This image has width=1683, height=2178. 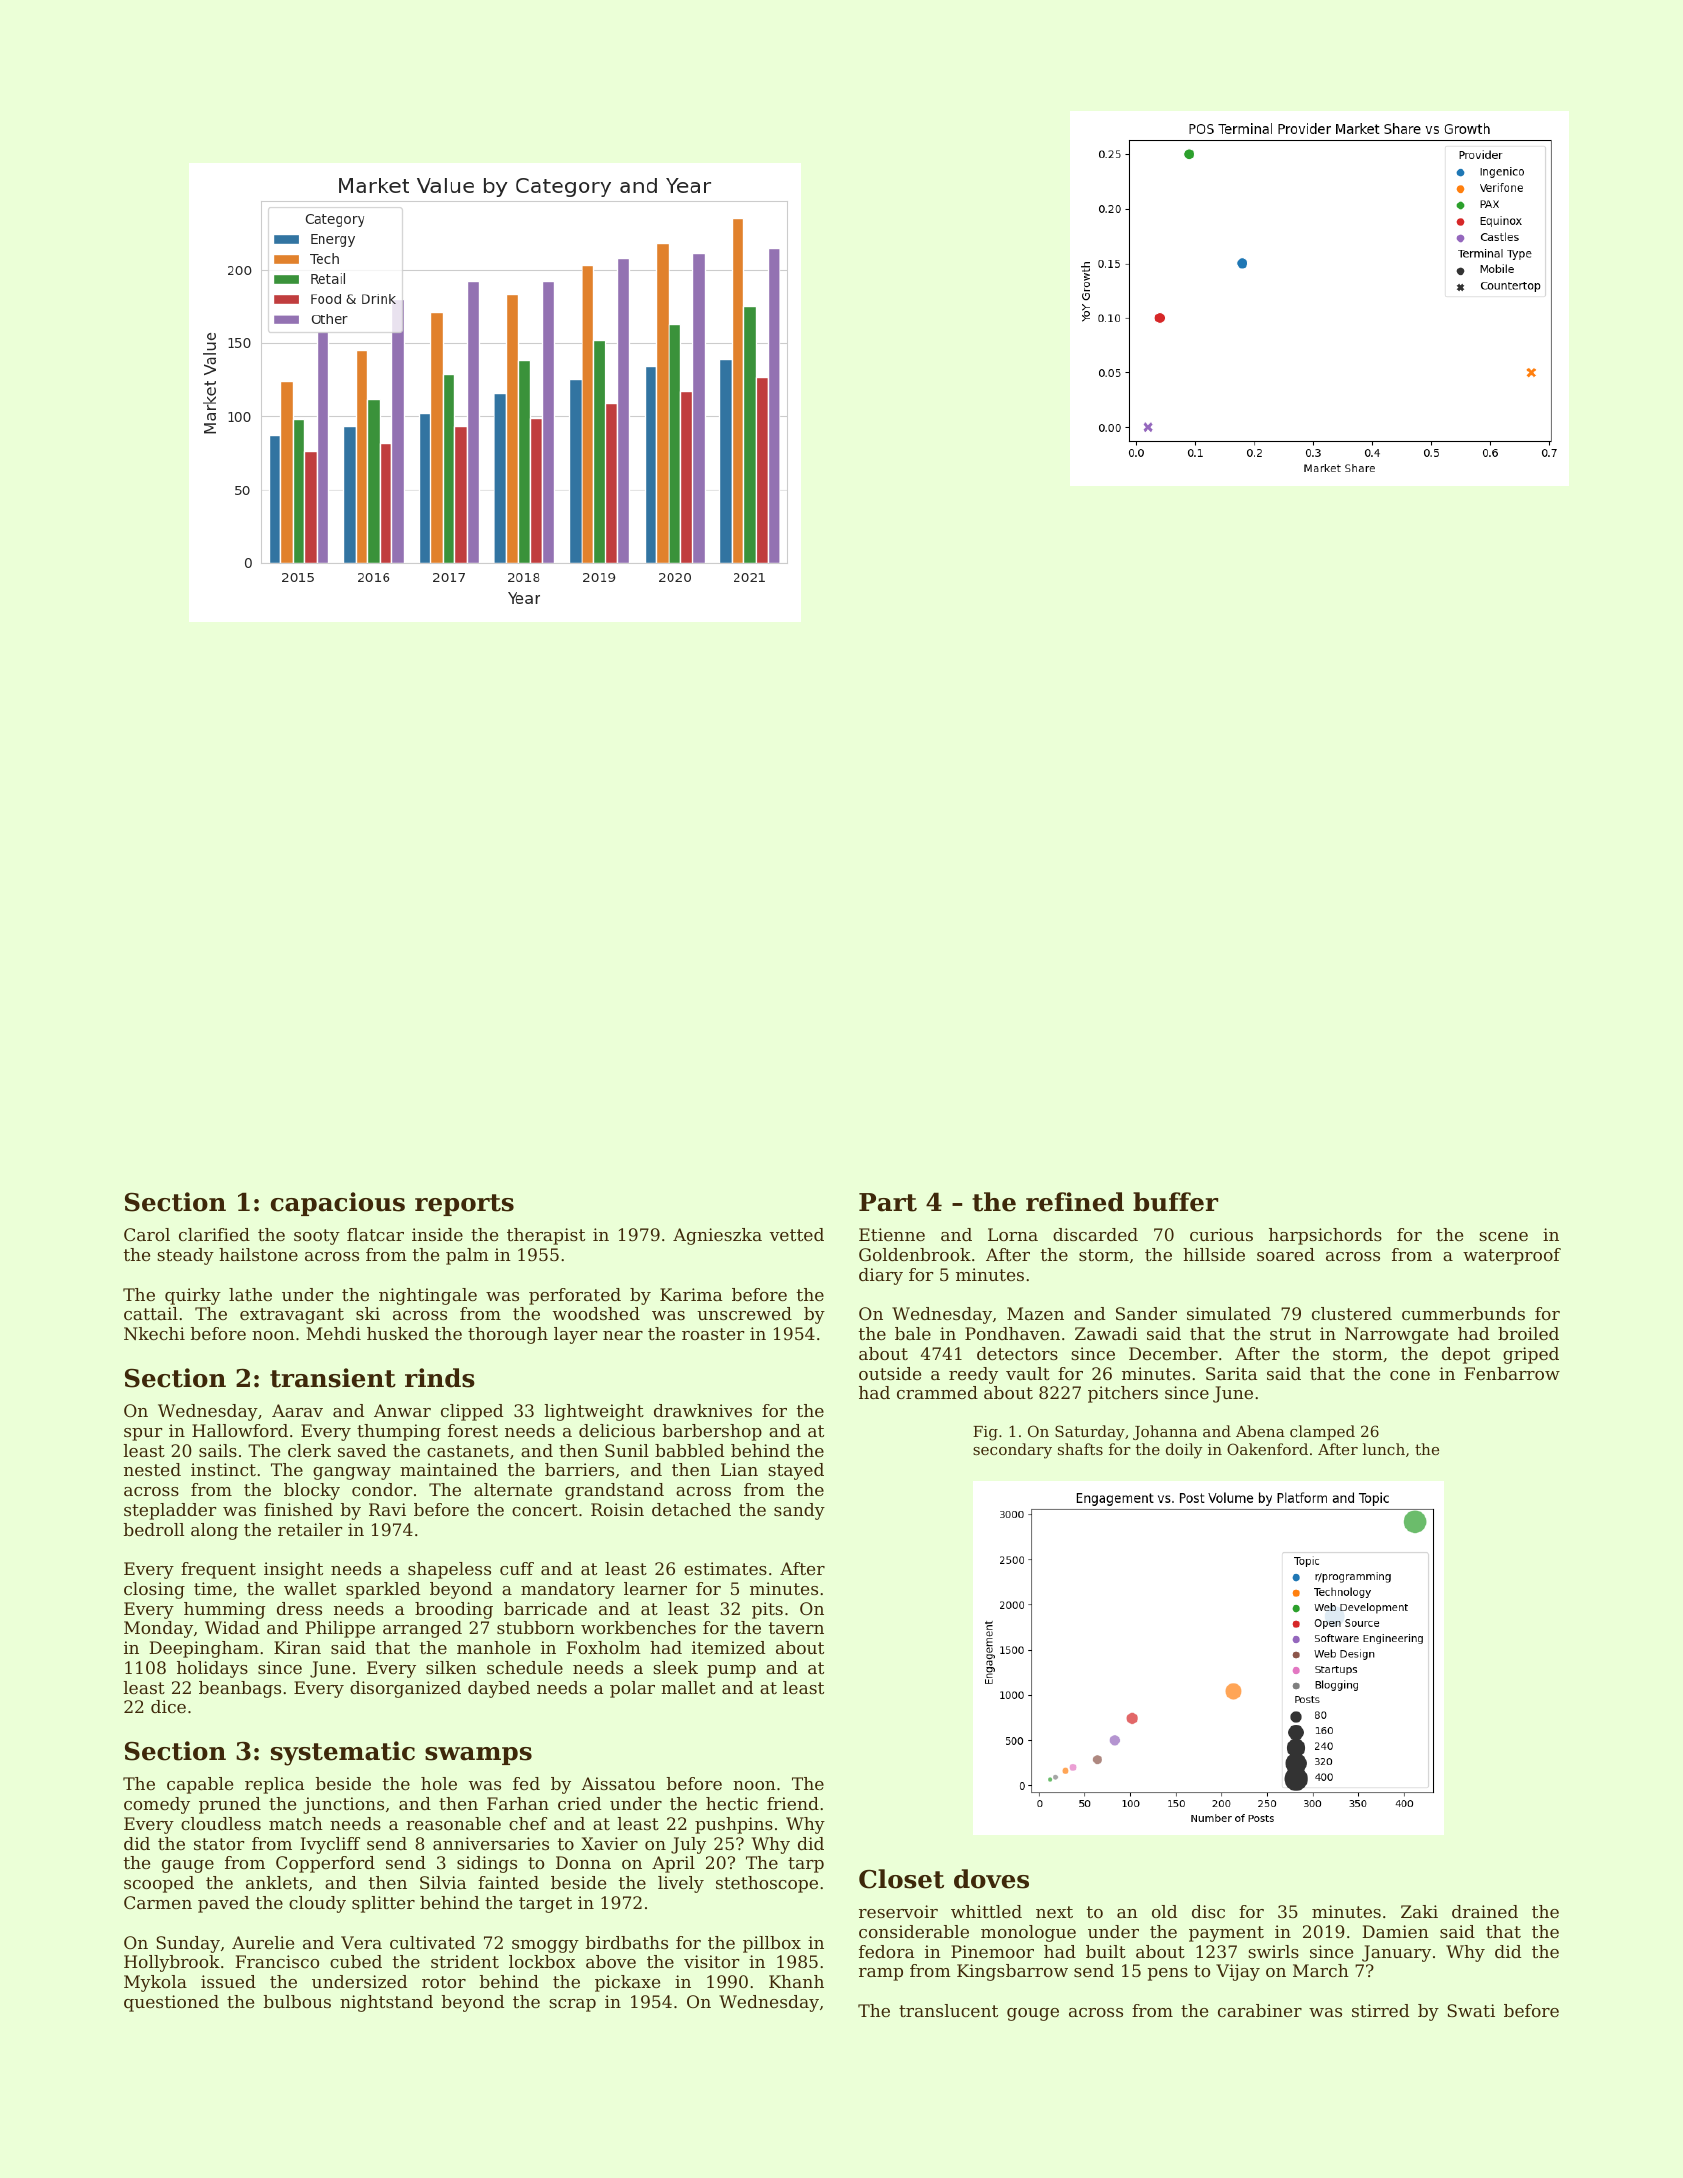 What do you see at coordinates (725, 1568) in the image?
I see `estimates` at bounding box center [725, 1568].
